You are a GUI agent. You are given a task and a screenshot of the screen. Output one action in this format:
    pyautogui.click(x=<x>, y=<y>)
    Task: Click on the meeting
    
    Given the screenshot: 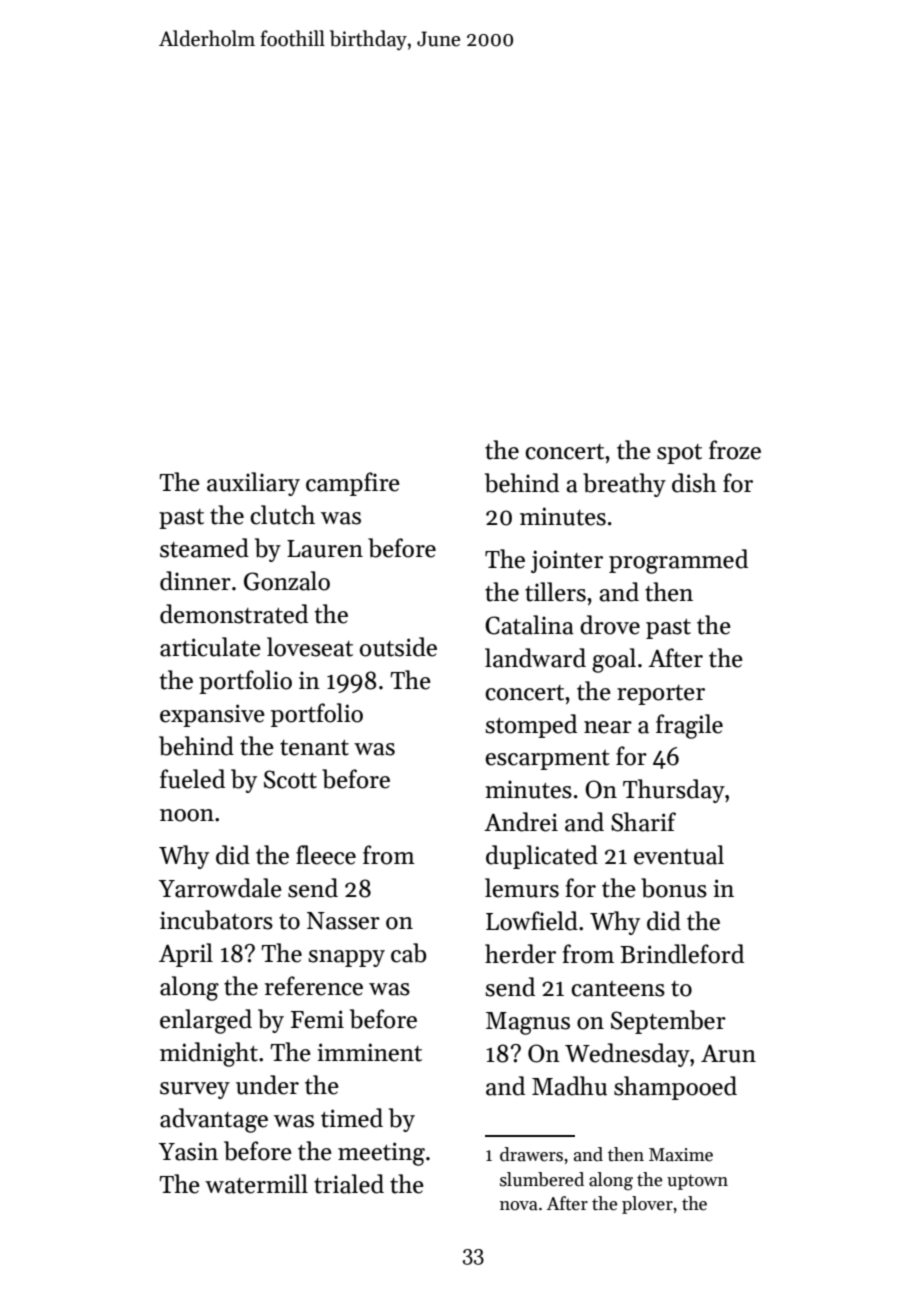 What is the action you would take?
    pyautogui.click(x=381, y=1154)
